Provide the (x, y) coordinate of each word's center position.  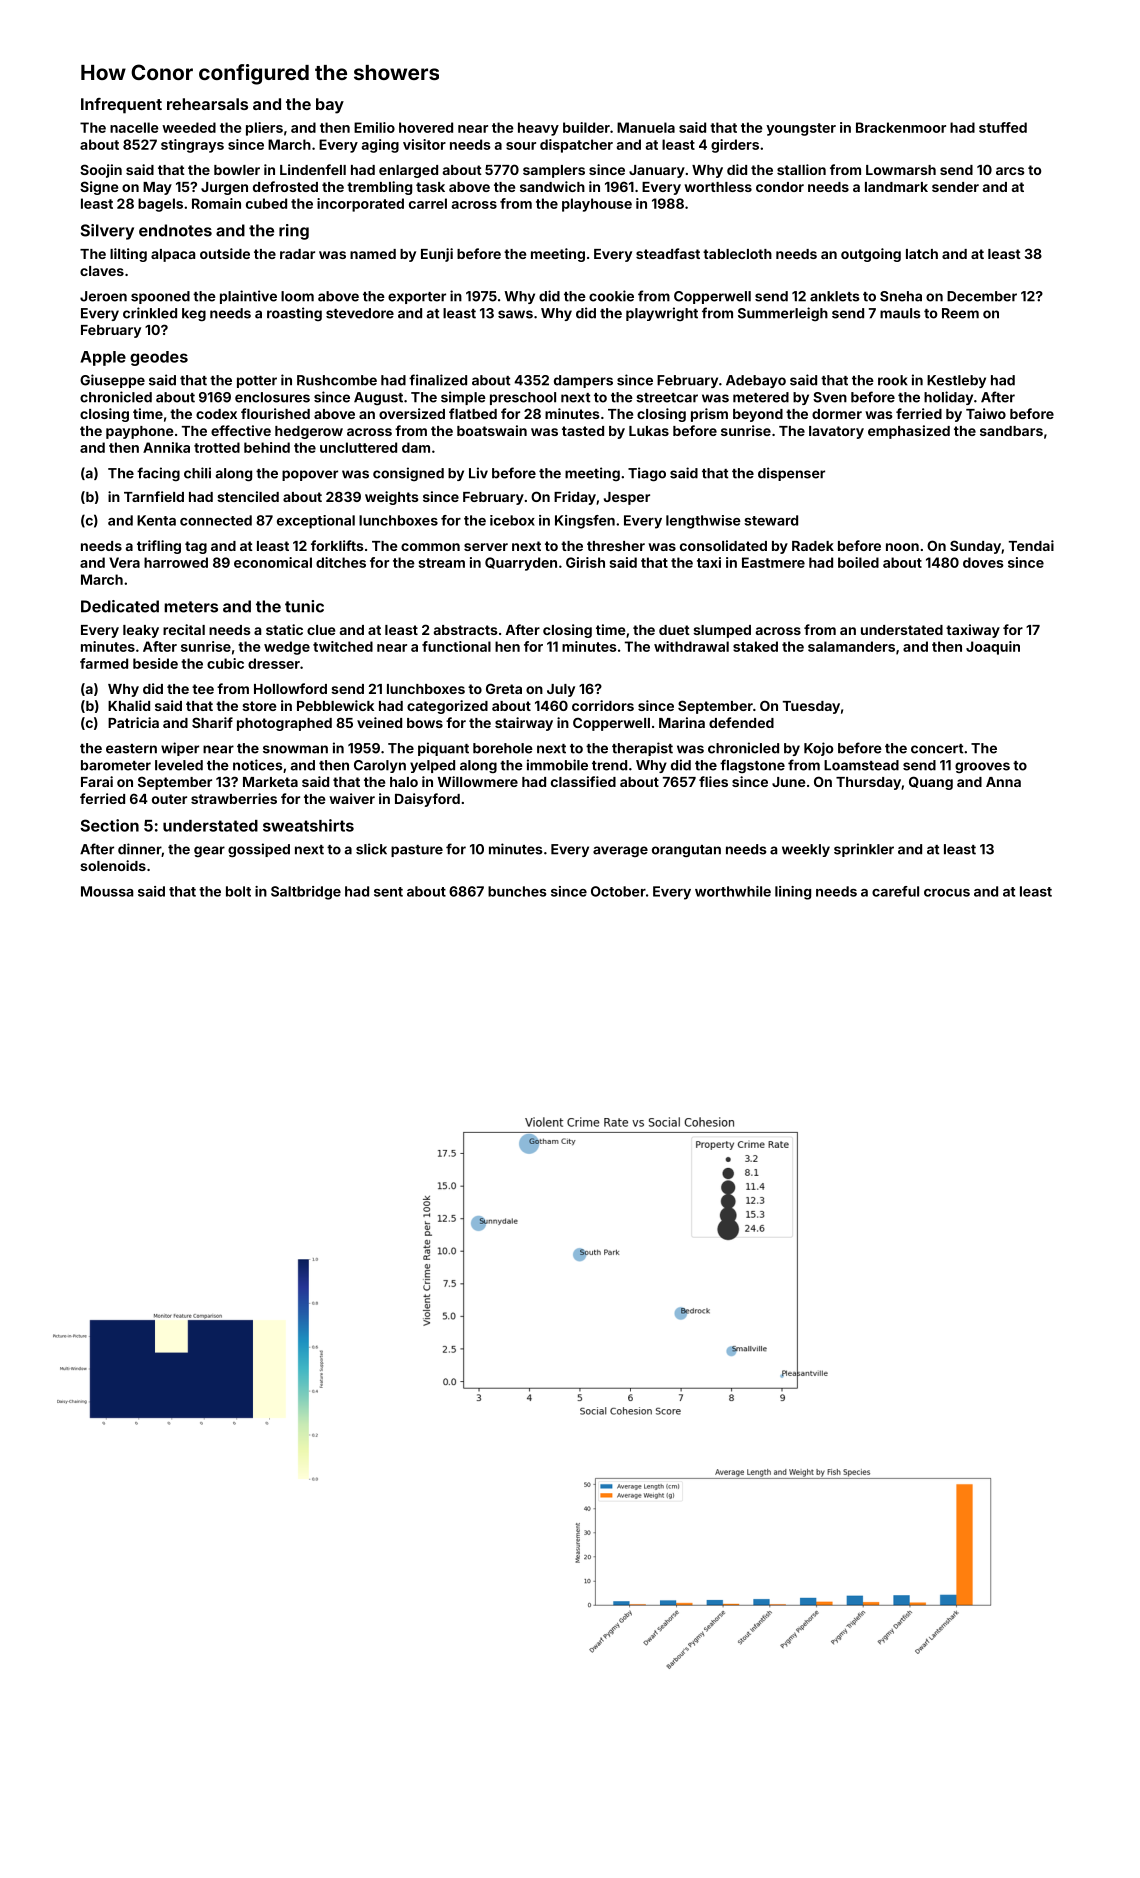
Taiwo (986, 413)
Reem (960, 313)
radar (297, 254)
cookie (611, 296)
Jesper (627, 498)
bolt (238, 891)
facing (158, 474)
